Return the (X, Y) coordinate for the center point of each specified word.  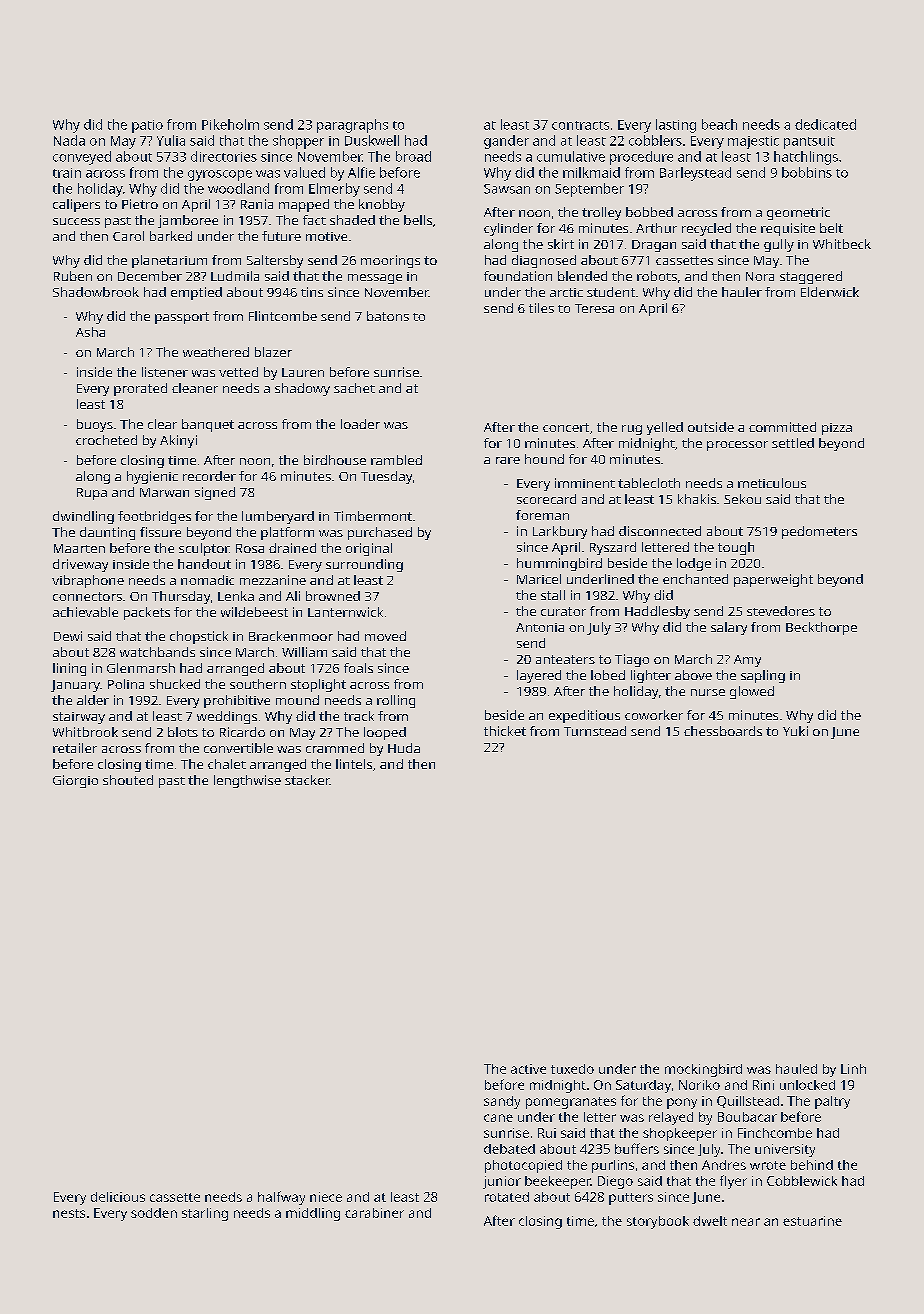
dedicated (825, 124)
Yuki (795, 731)
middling (313, 1214)
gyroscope (220, 175)
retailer (75, 748)
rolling (396, 701)
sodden (154, 1213)
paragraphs (352, 126)
